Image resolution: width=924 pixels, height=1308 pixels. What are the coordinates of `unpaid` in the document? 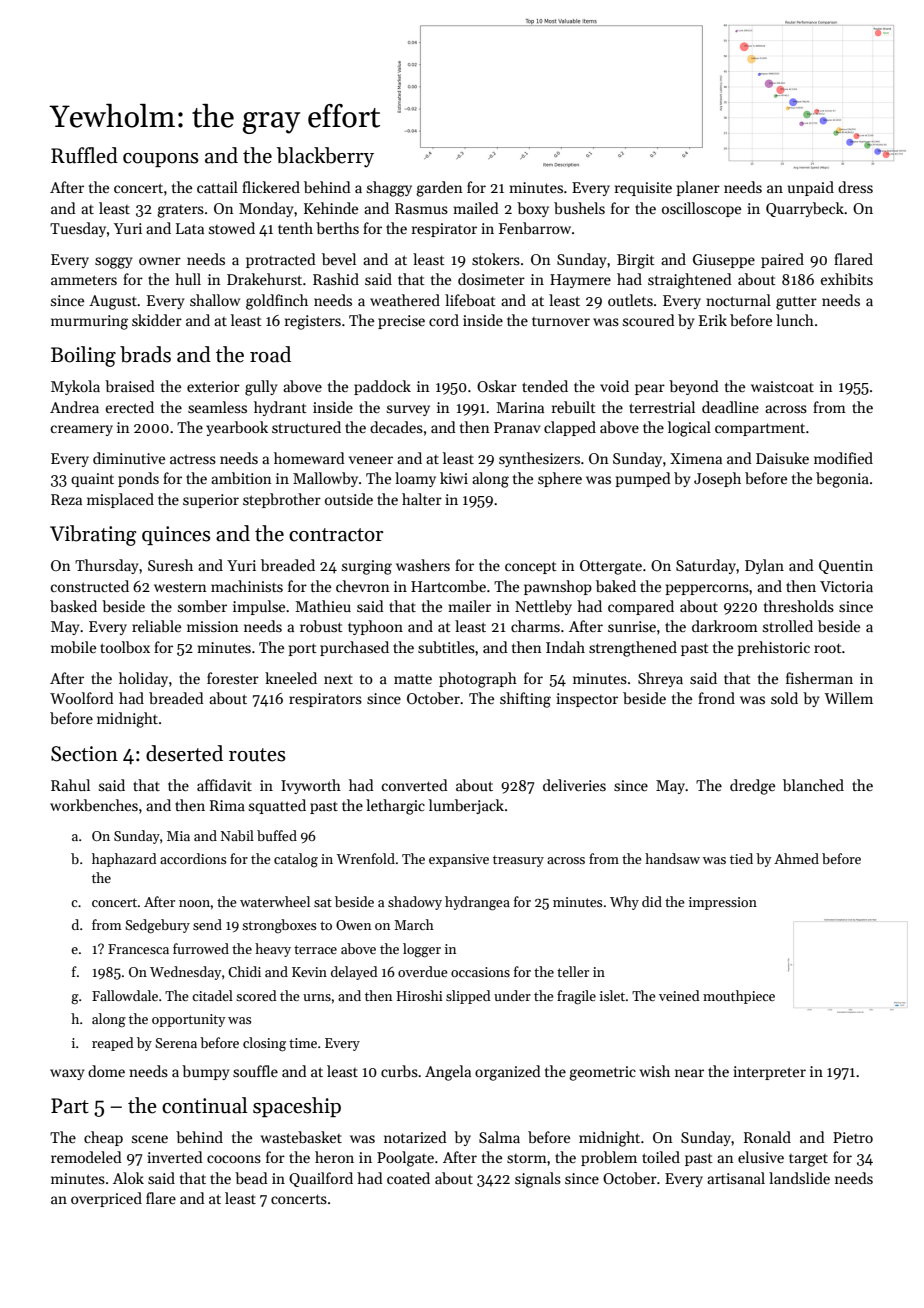 It's located at (811, 188).
